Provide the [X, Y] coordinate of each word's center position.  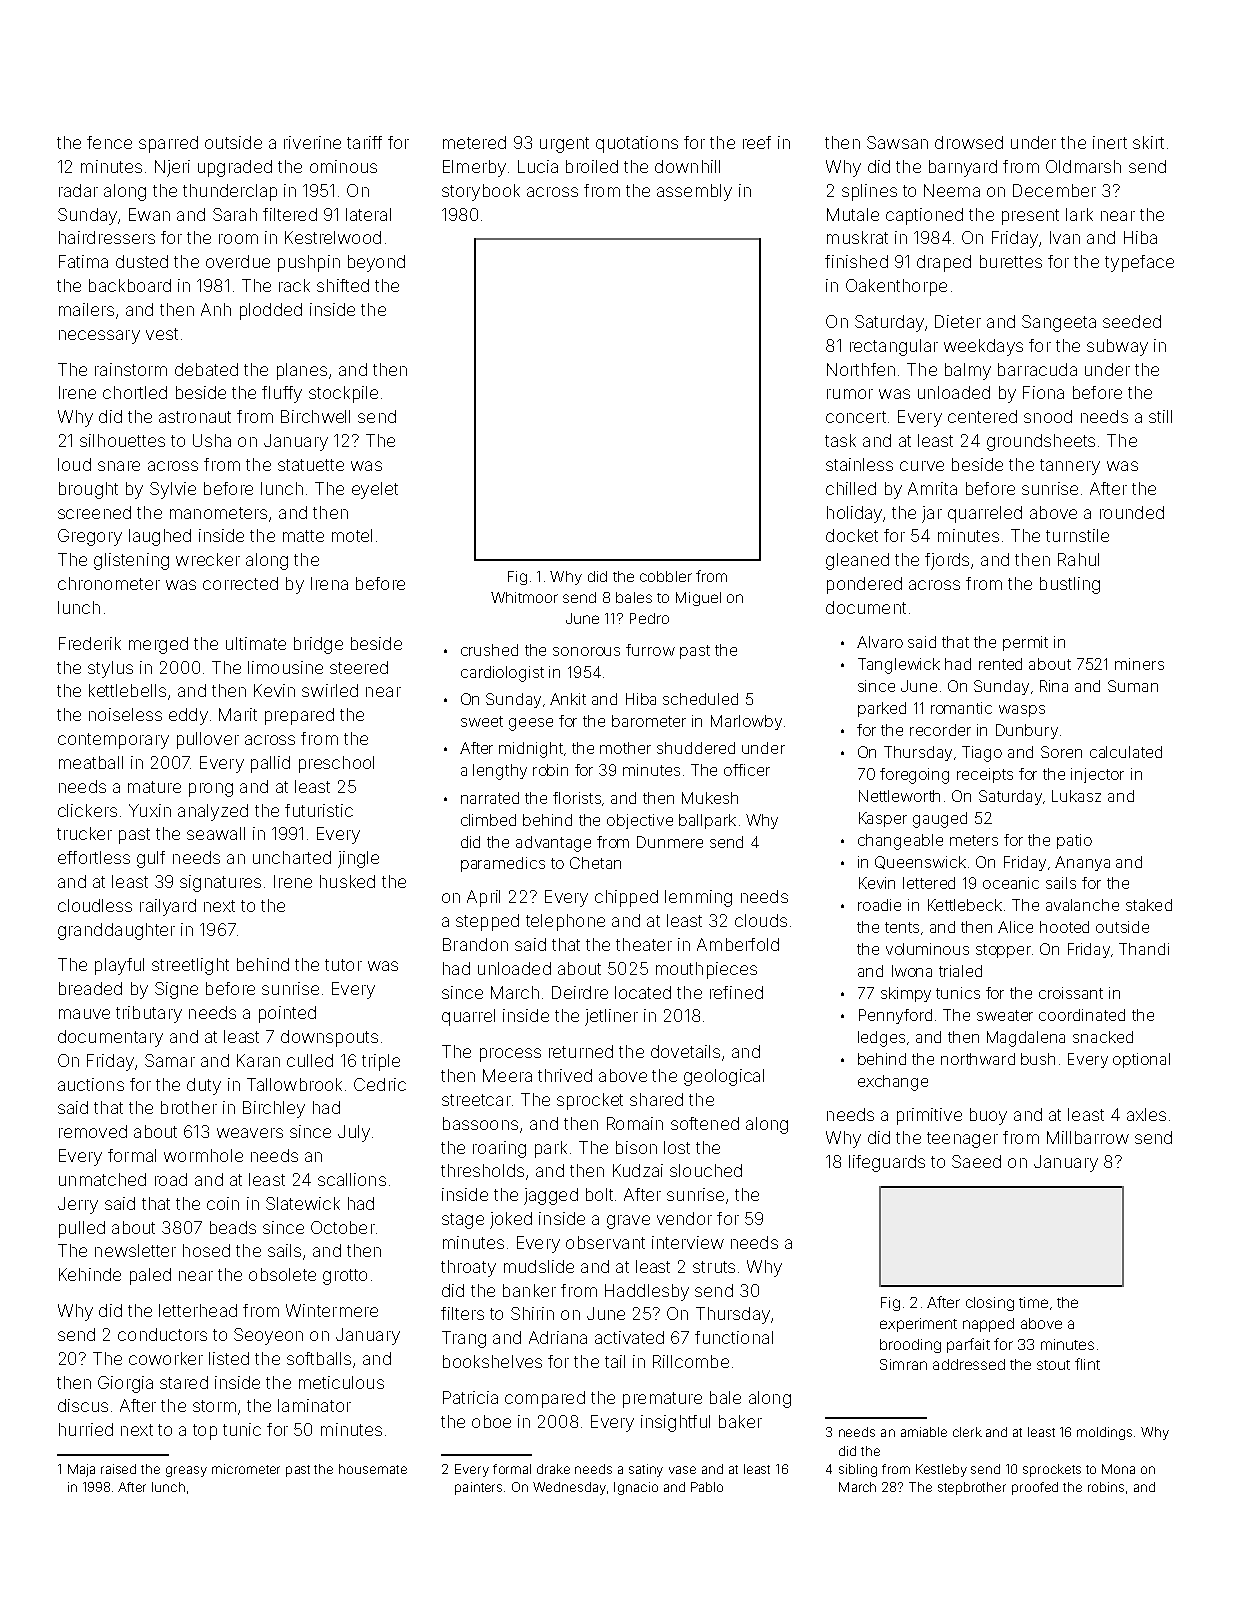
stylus [110, 669]
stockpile [343, 394]
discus [83, 1405]
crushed [489, 650]
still [1160, 416]
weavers [250, 1133]
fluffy [282, 394]
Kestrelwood [333, 237]
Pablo [707, 1487]
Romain [635, 1123]
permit [1025, 643]
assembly [694, 192]
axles [1146, 1114]
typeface [1139, 263]
